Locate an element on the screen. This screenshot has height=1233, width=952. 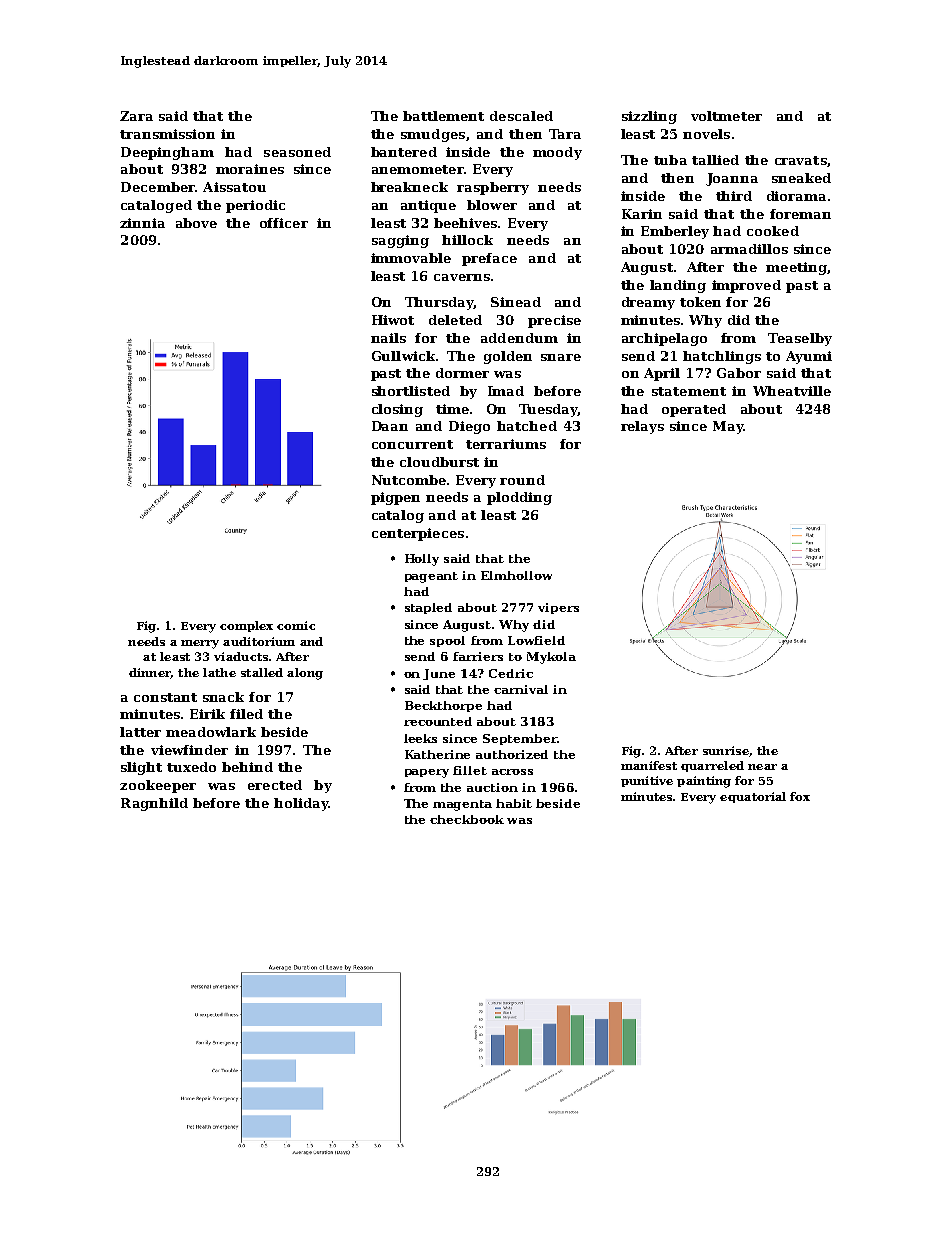
Wheatville is located at coordinates (792, 391).
